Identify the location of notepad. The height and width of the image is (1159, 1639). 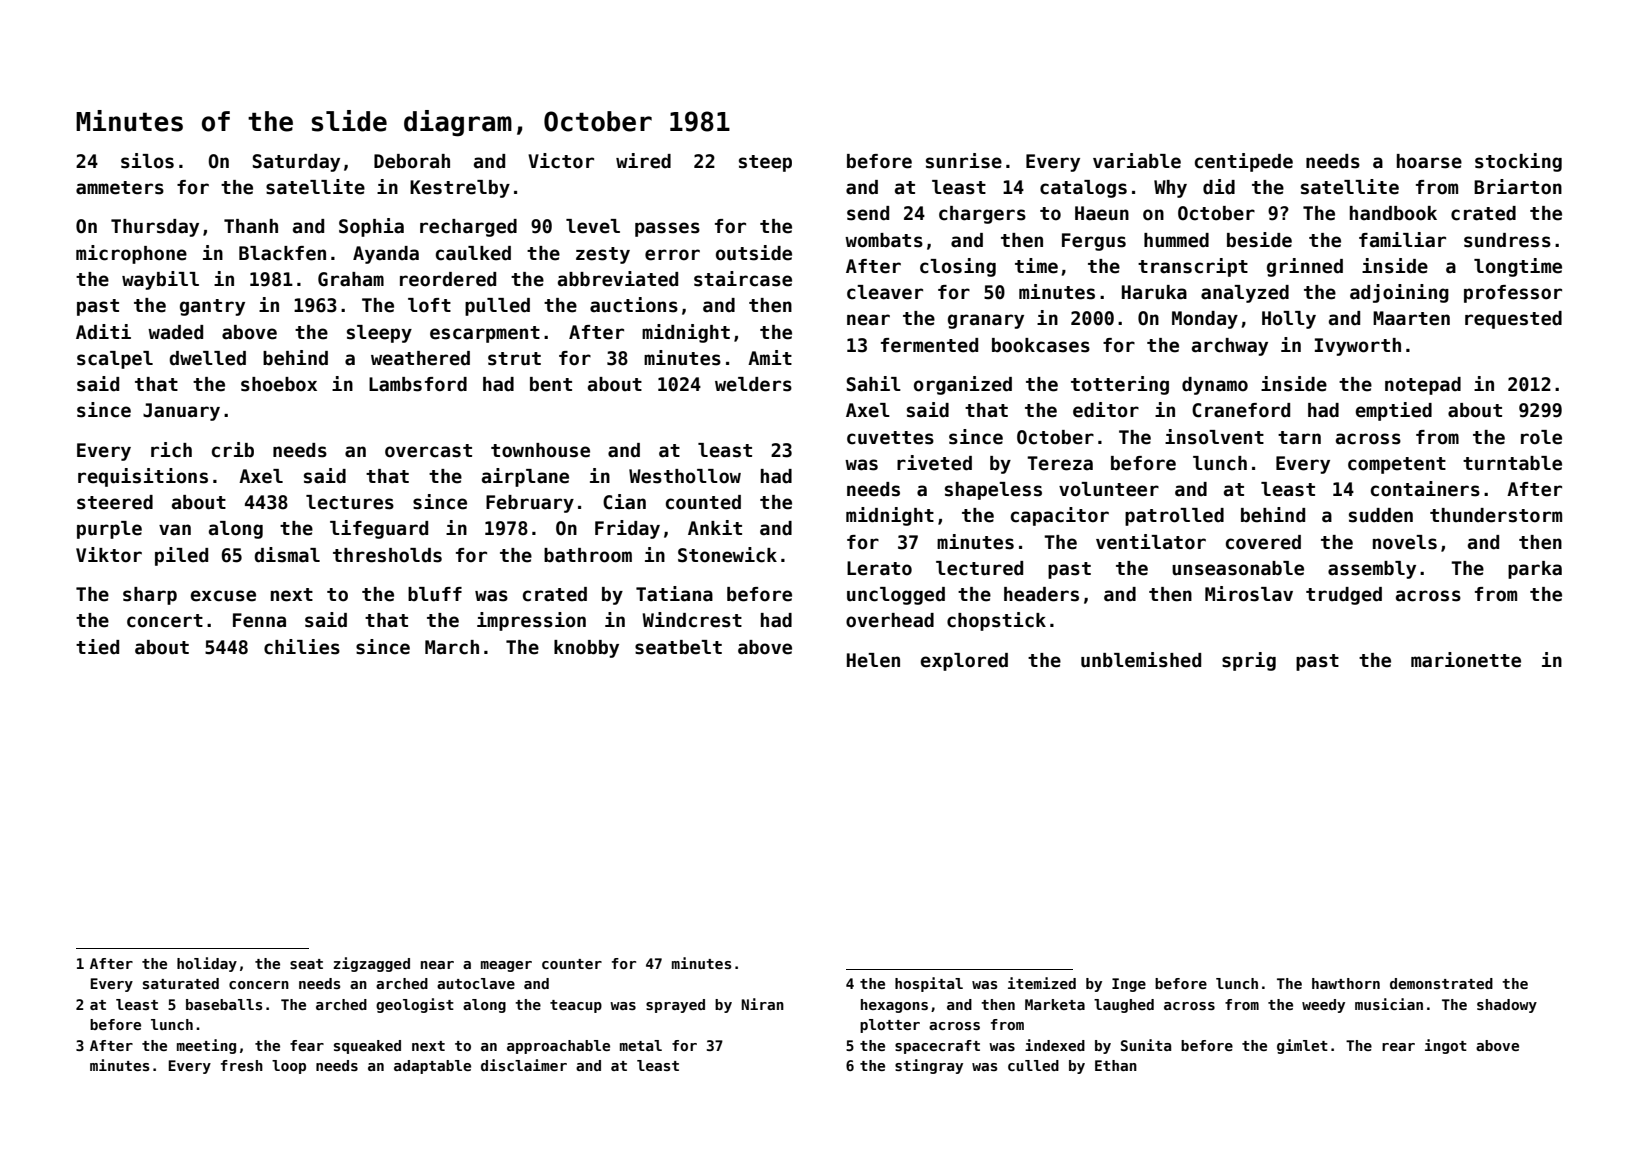
(1423, 386).
